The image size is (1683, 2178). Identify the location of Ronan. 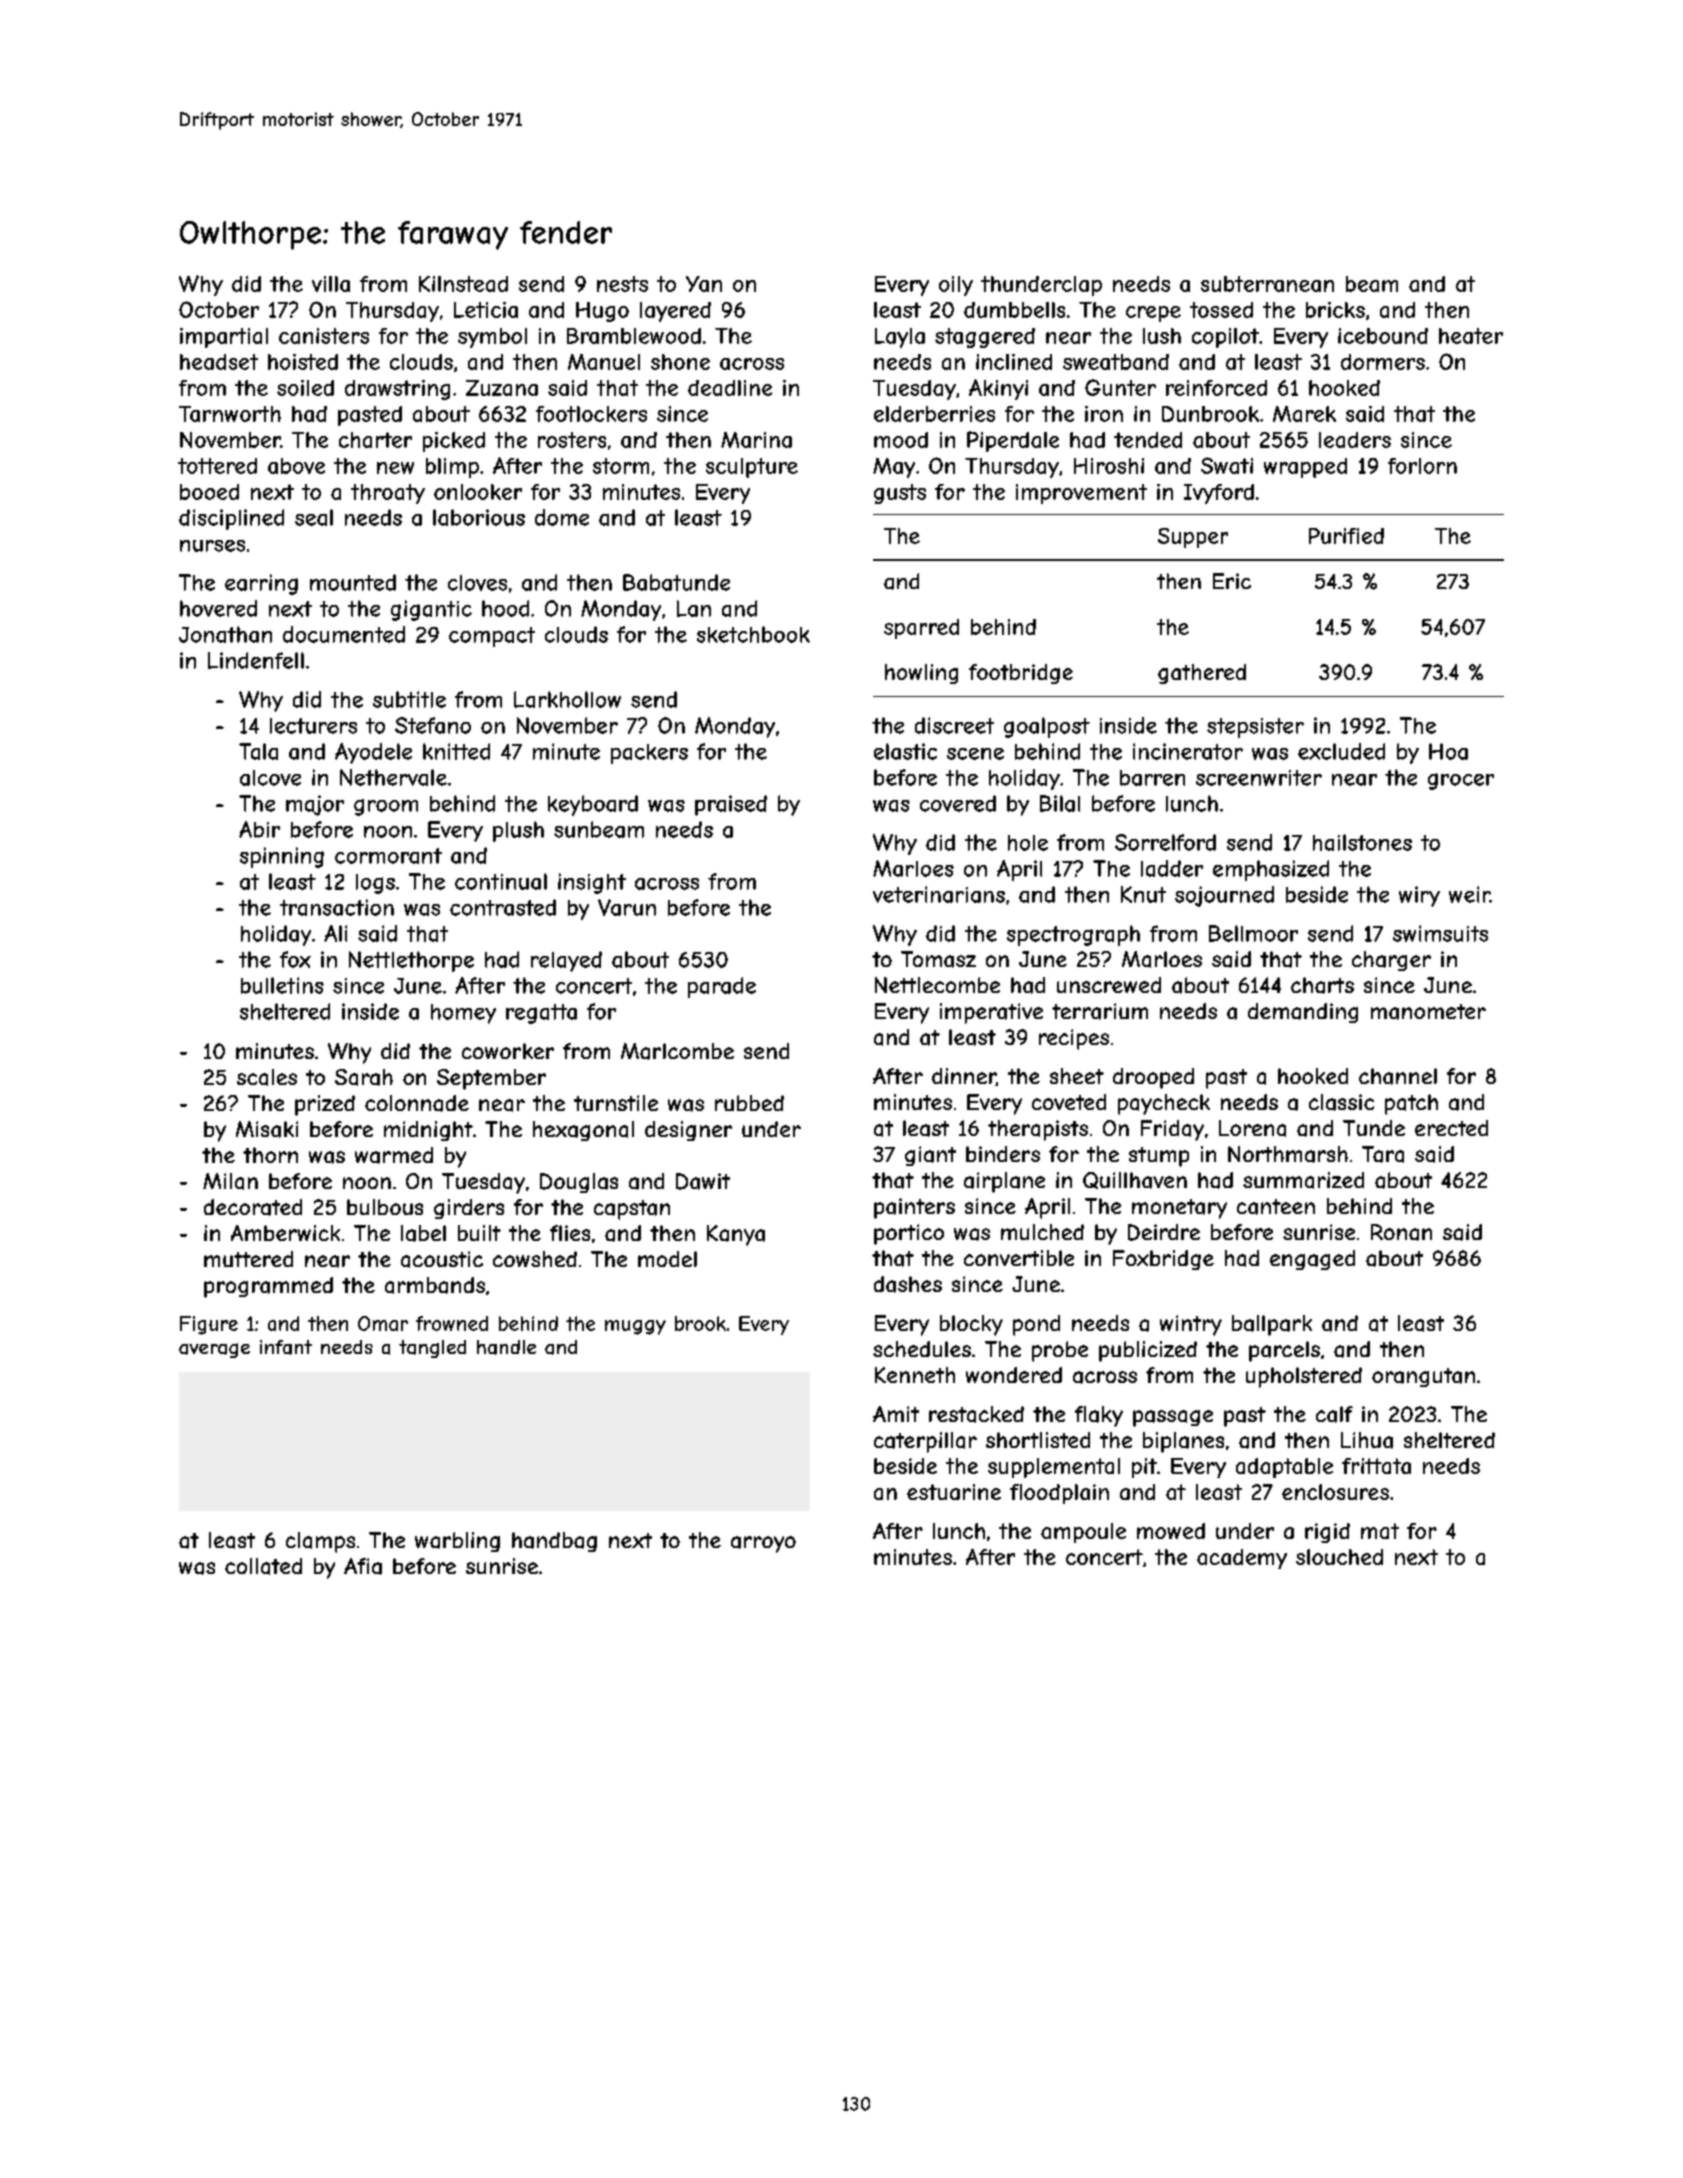
(1401, 1232).
